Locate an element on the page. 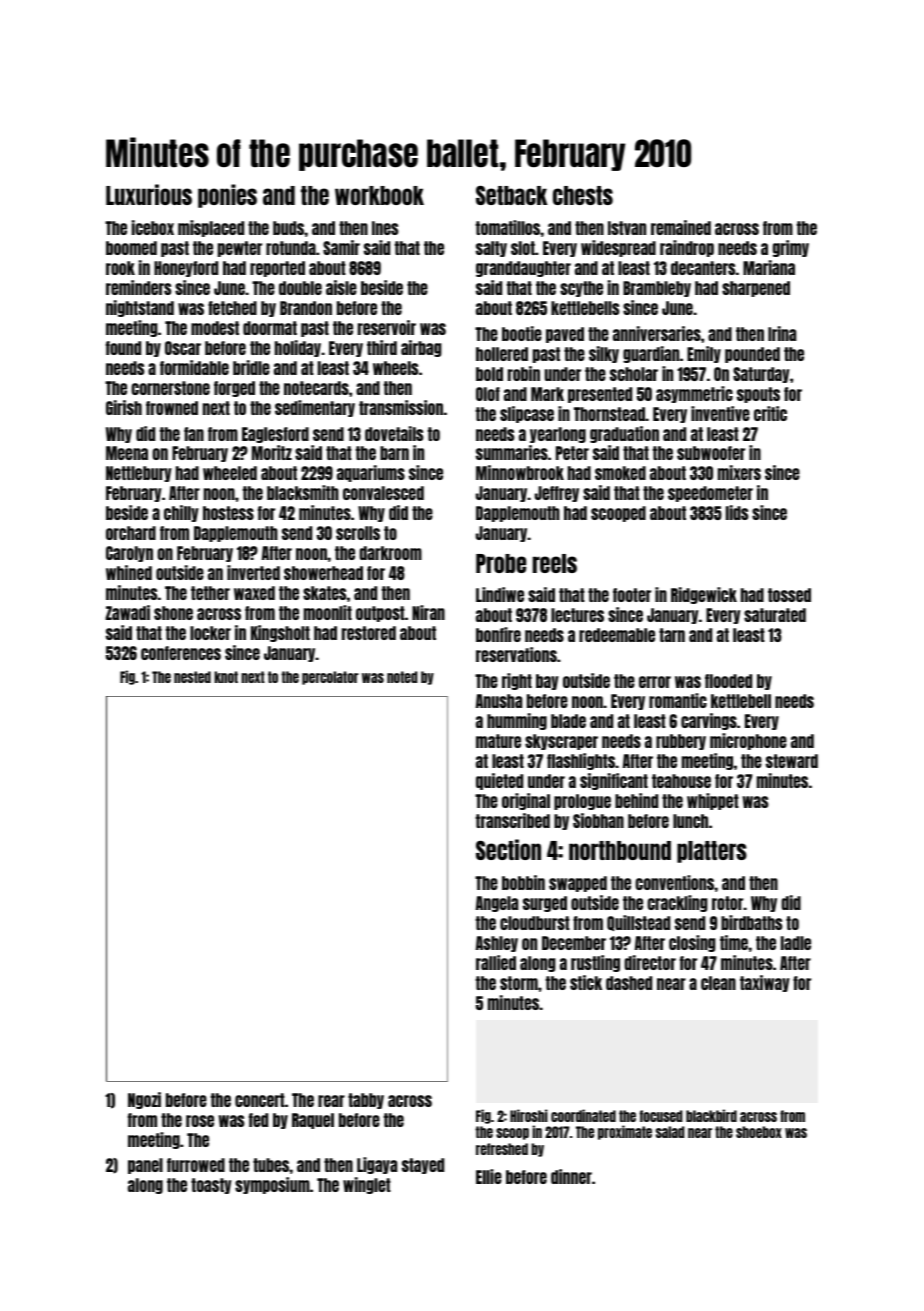  transmission is located at coordinates (401, 407).
